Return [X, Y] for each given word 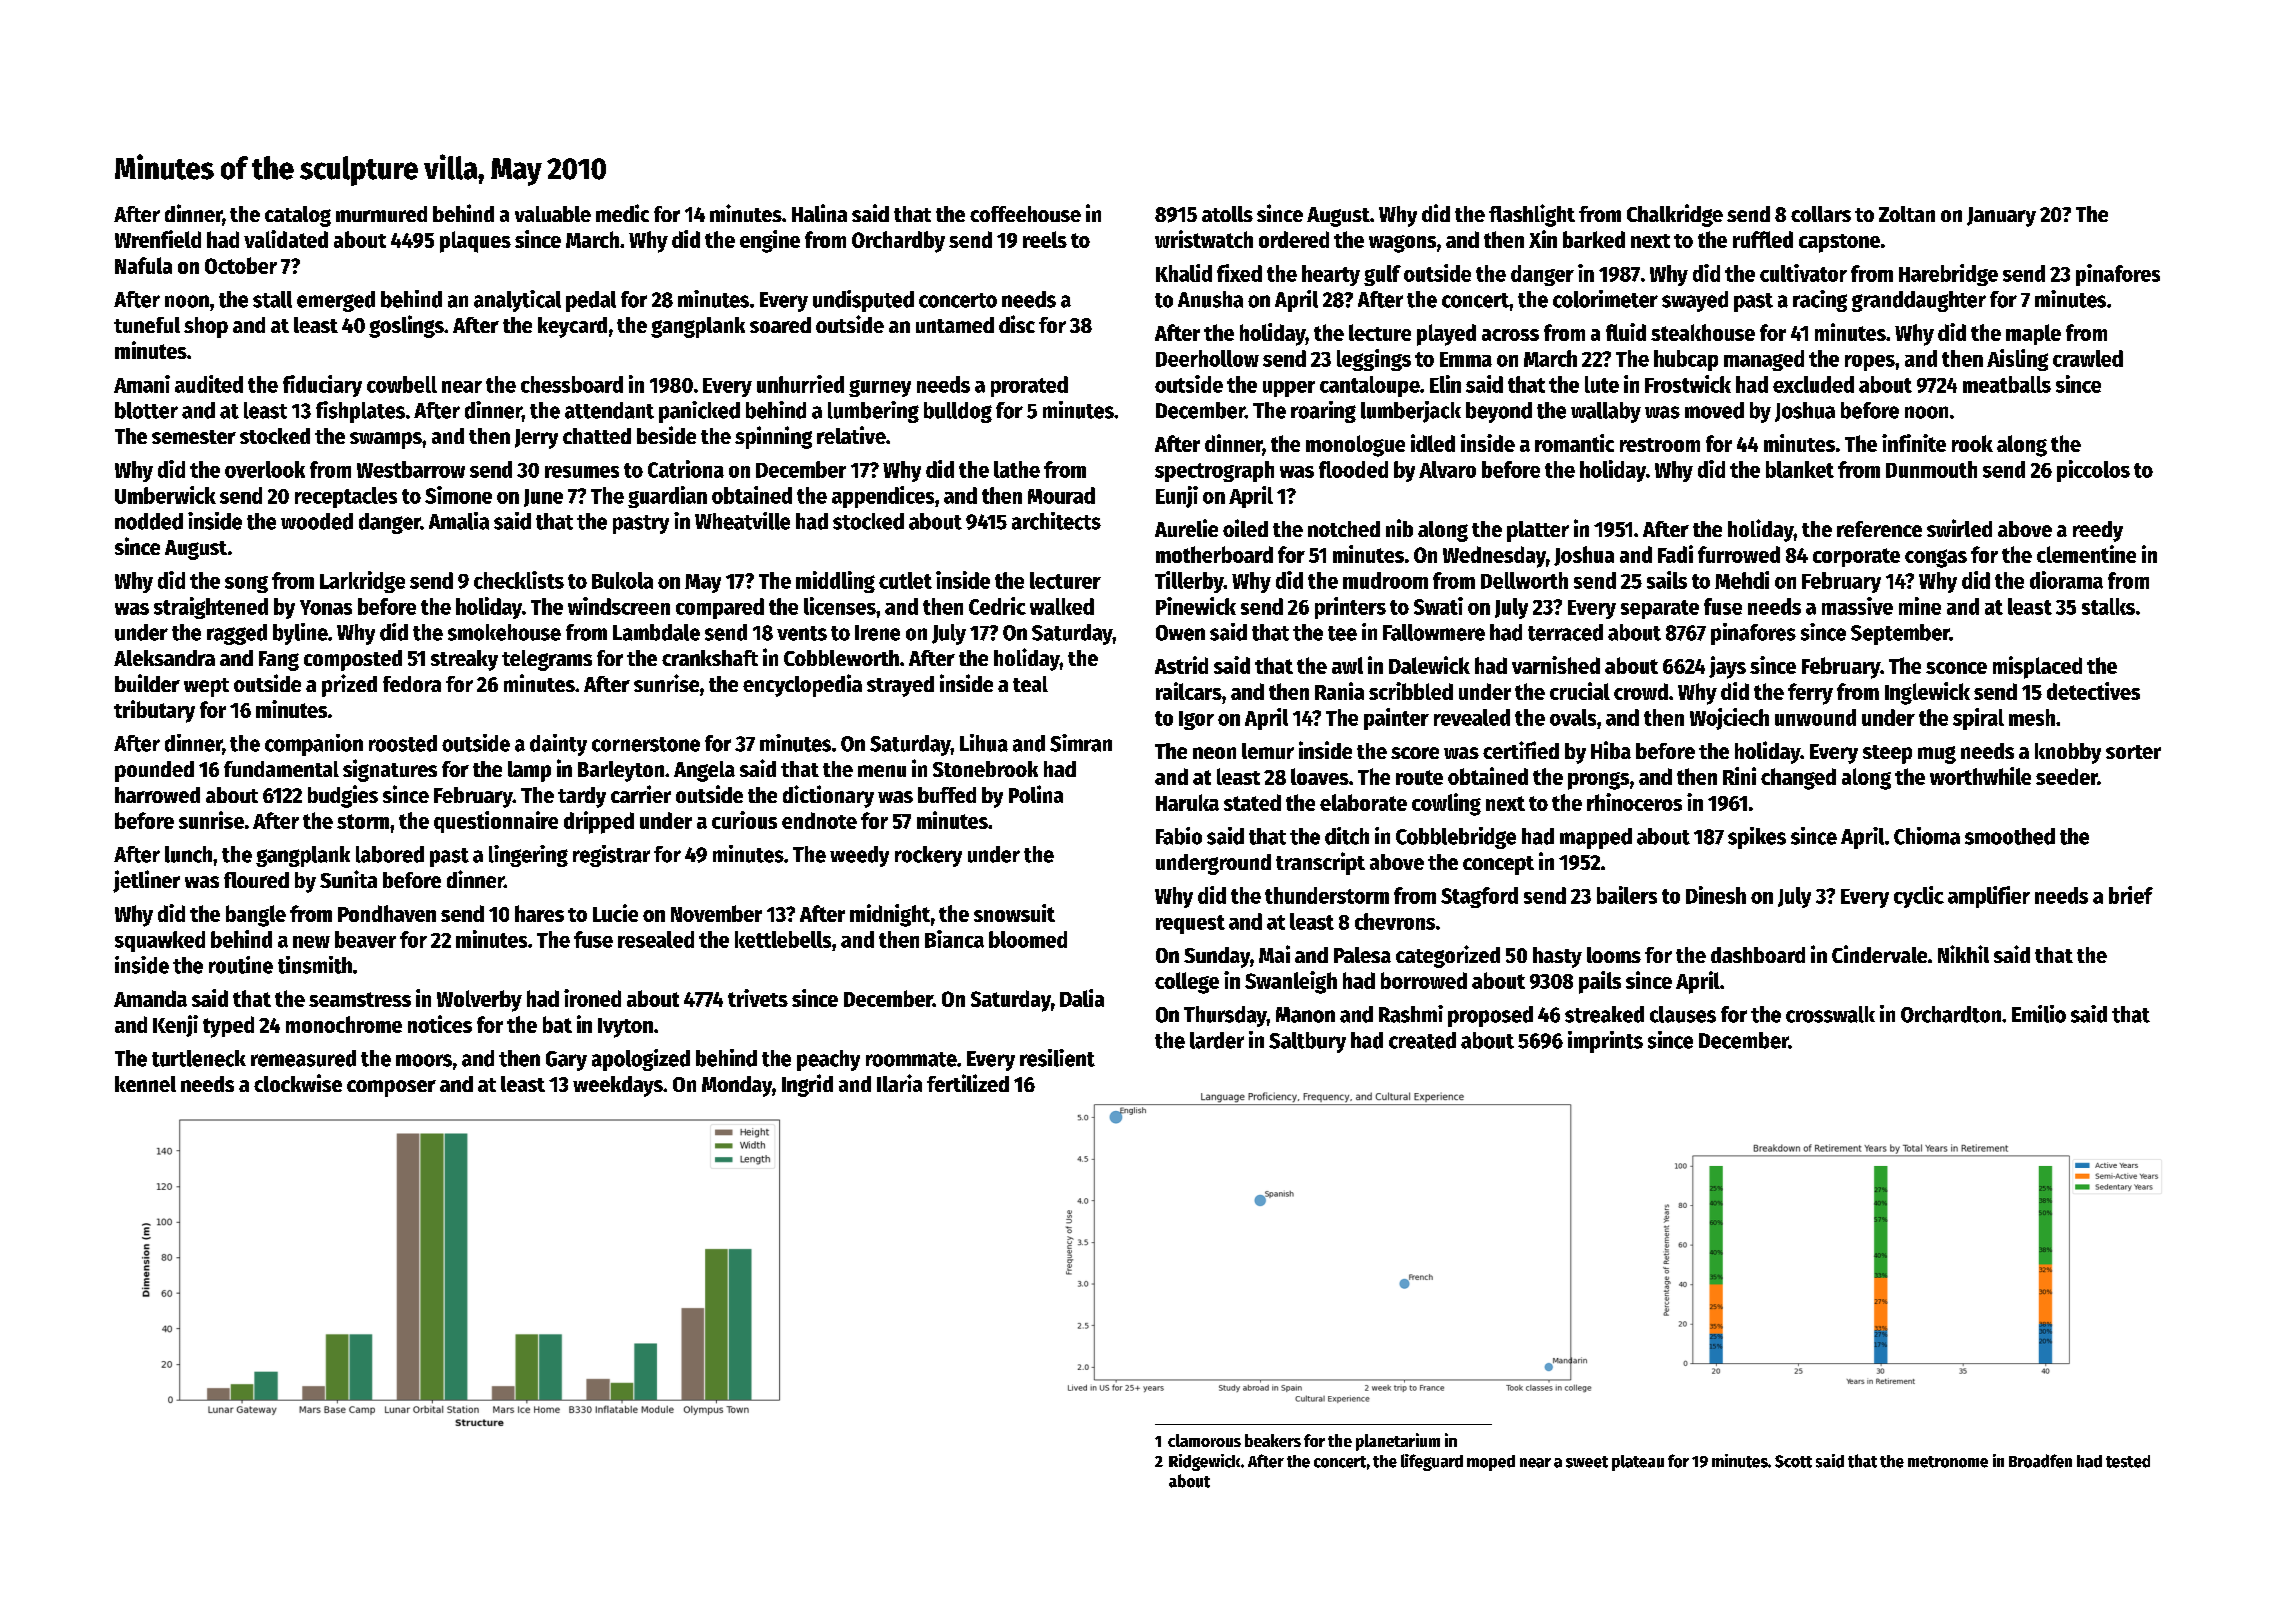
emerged [336, 301]
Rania [1339, 691]
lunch [188, 854]
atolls [1227, 214]
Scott [1793, 1461]
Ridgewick [1204, 1462]
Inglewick [1927, 693]
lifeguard [1432, 1462]
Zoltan [1907, 214]
